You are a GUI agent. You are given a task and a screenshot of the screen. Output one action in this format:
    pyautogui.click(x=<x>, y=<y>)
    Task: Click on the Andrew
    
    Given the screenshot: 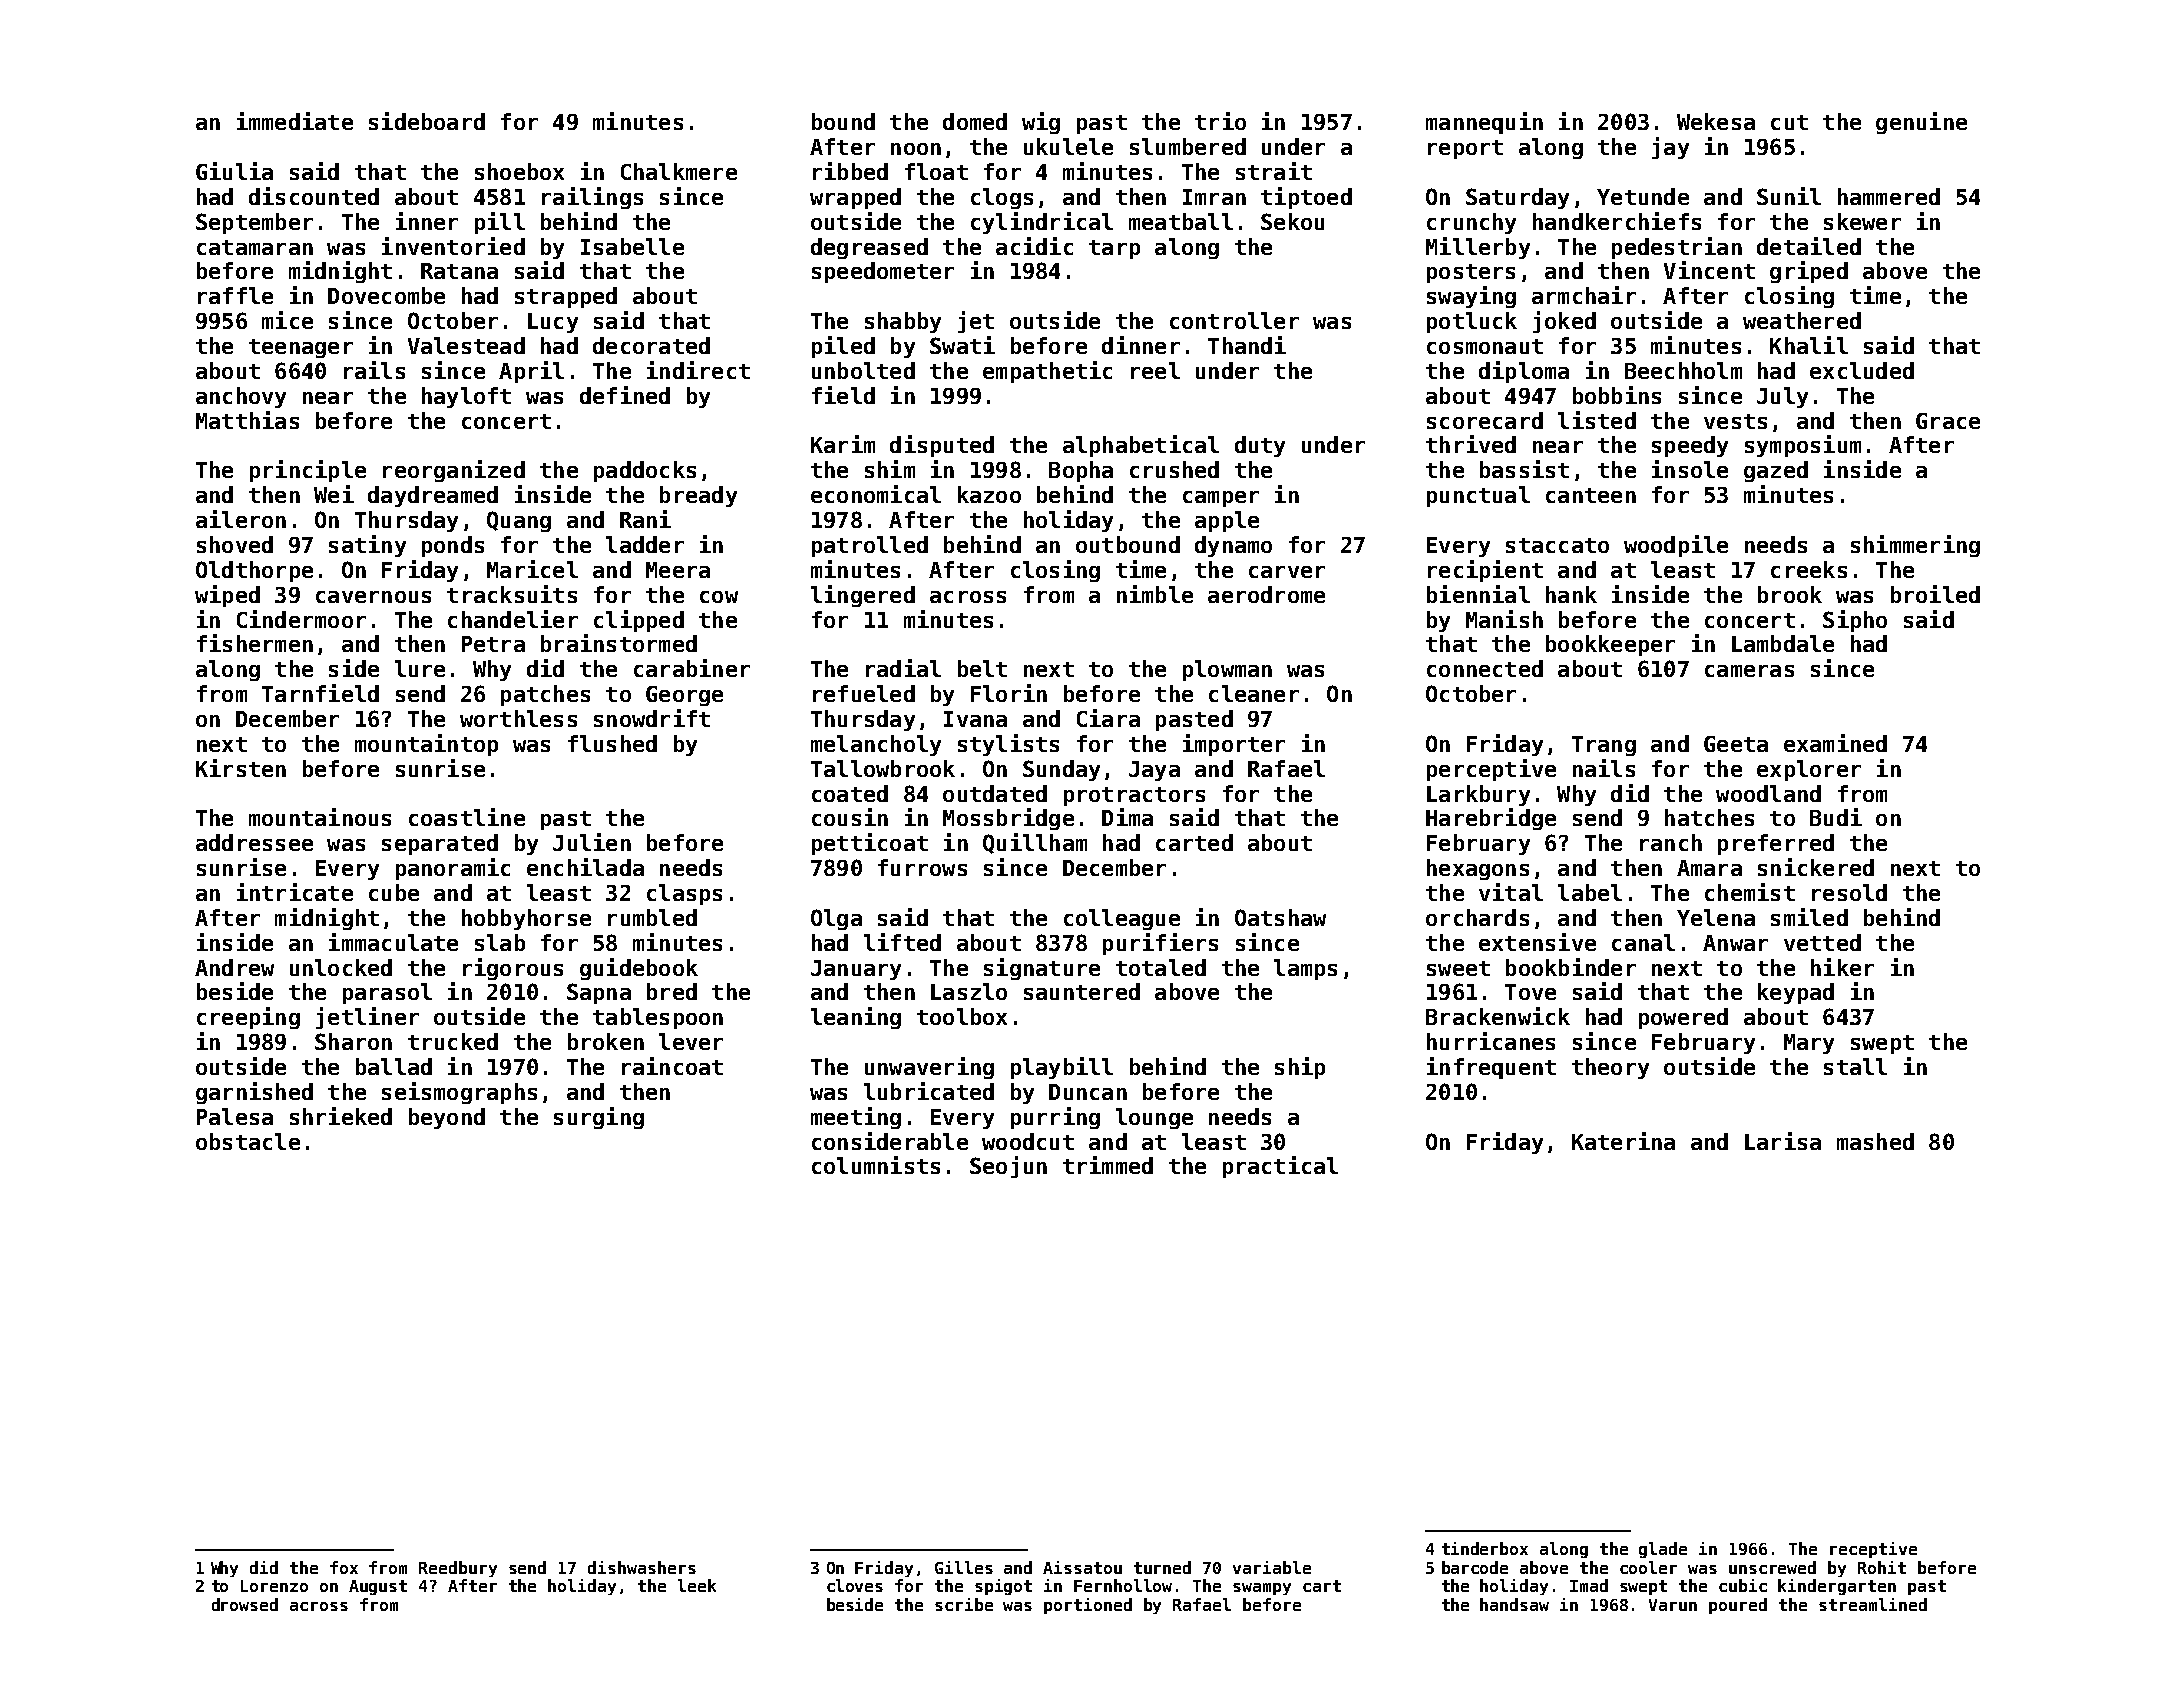 What is the action you would take?
    pyautogui.click(x=234, y=967)
